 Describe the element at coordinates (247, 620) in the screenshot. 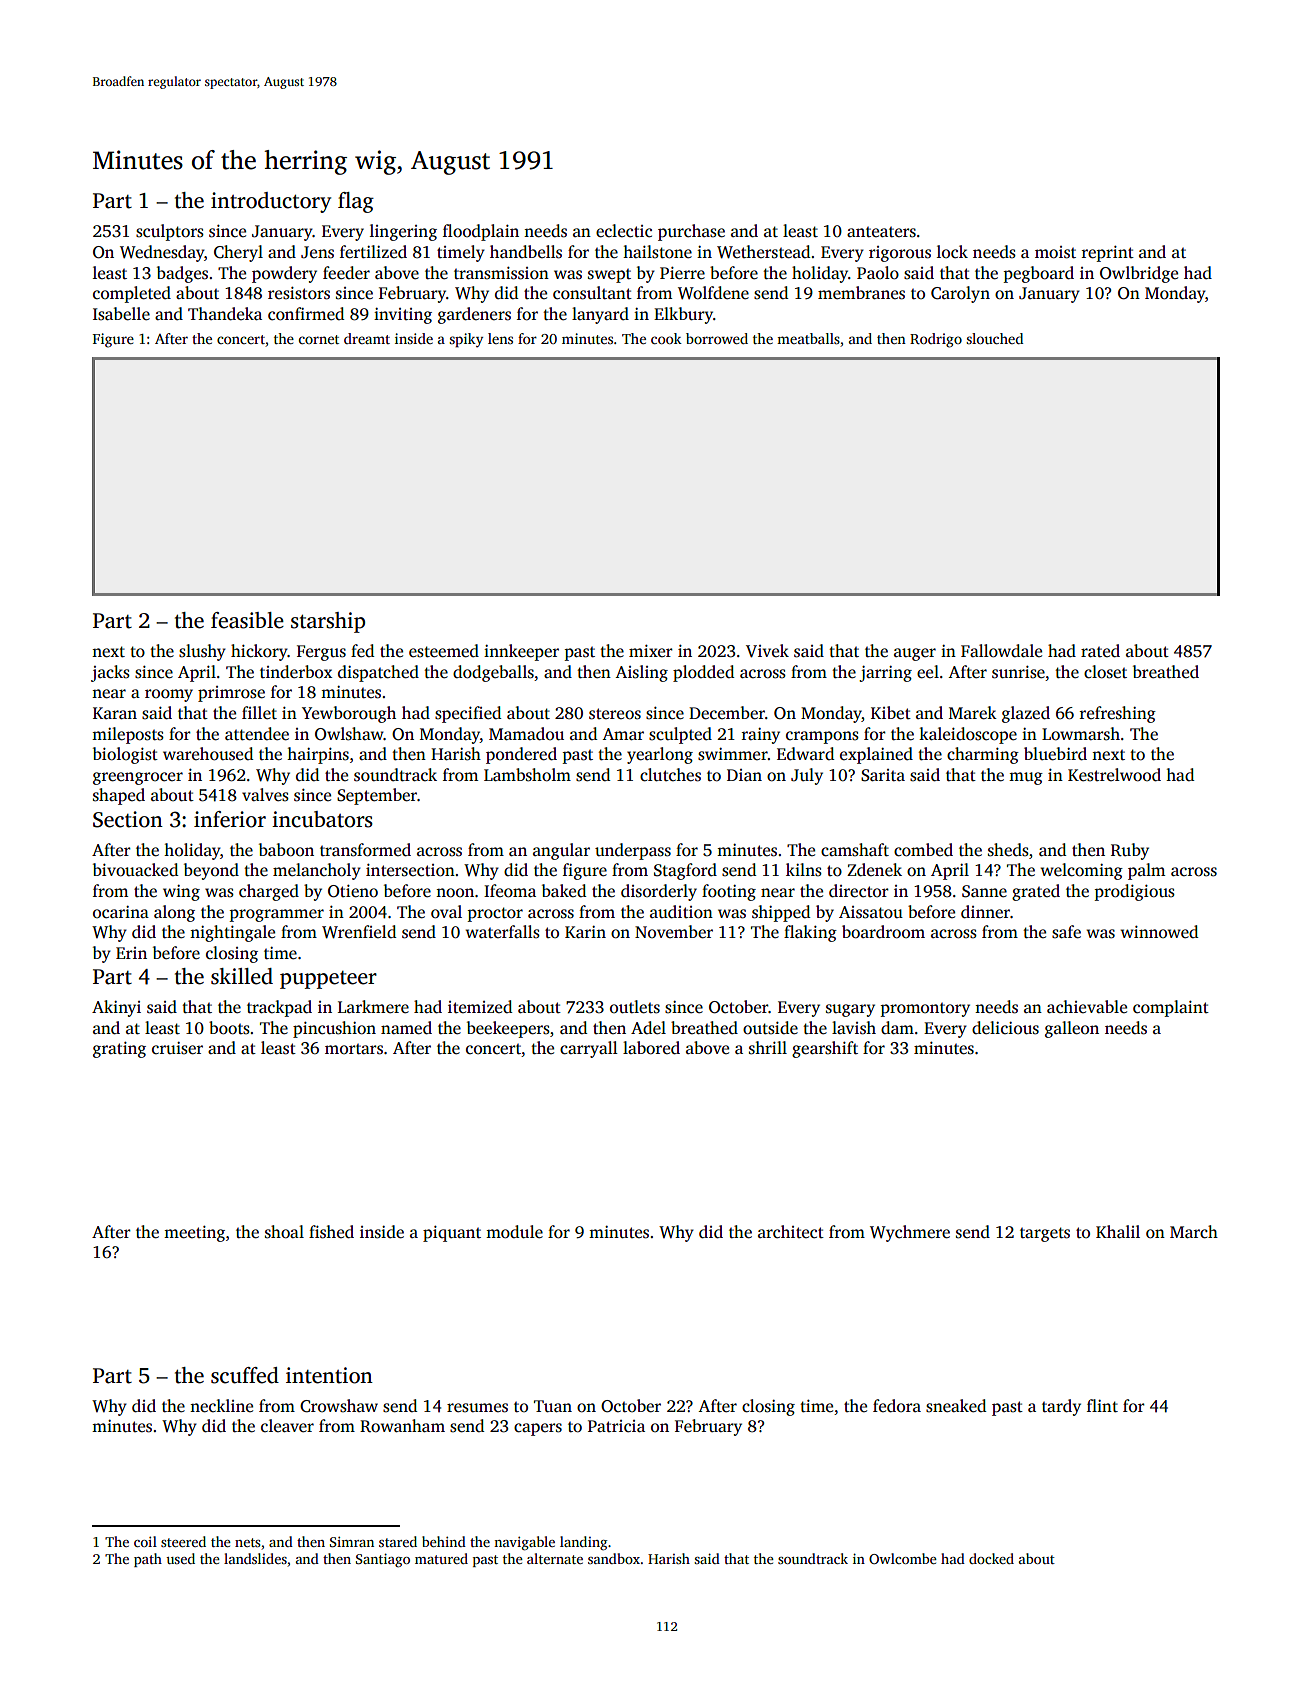

I see `feasible` at that location.
